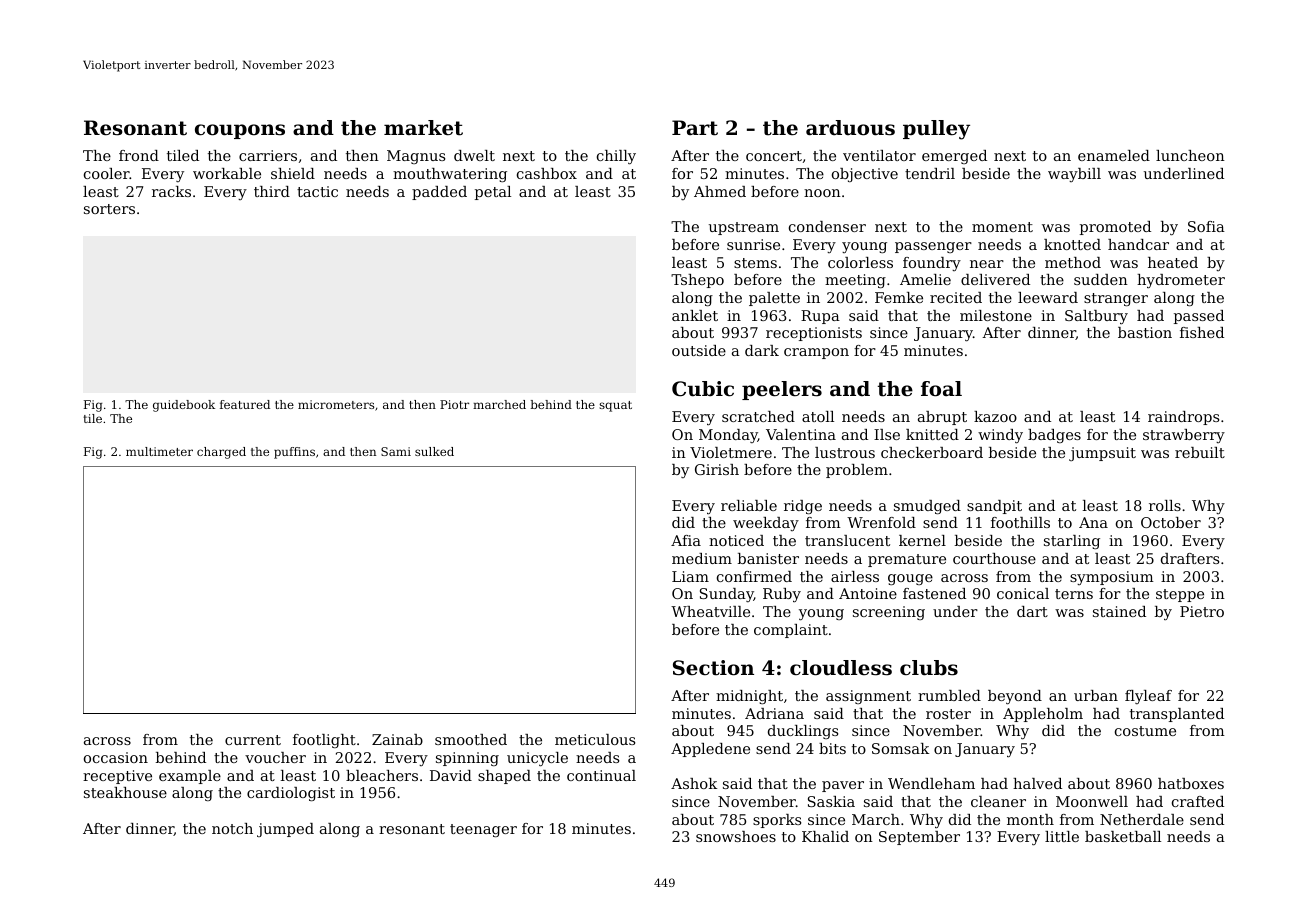 Image resolution: width=1308 pixels, height=924 pixels. Describe the element at coordinates (423, 128) in the document. I see `market` at that location.
